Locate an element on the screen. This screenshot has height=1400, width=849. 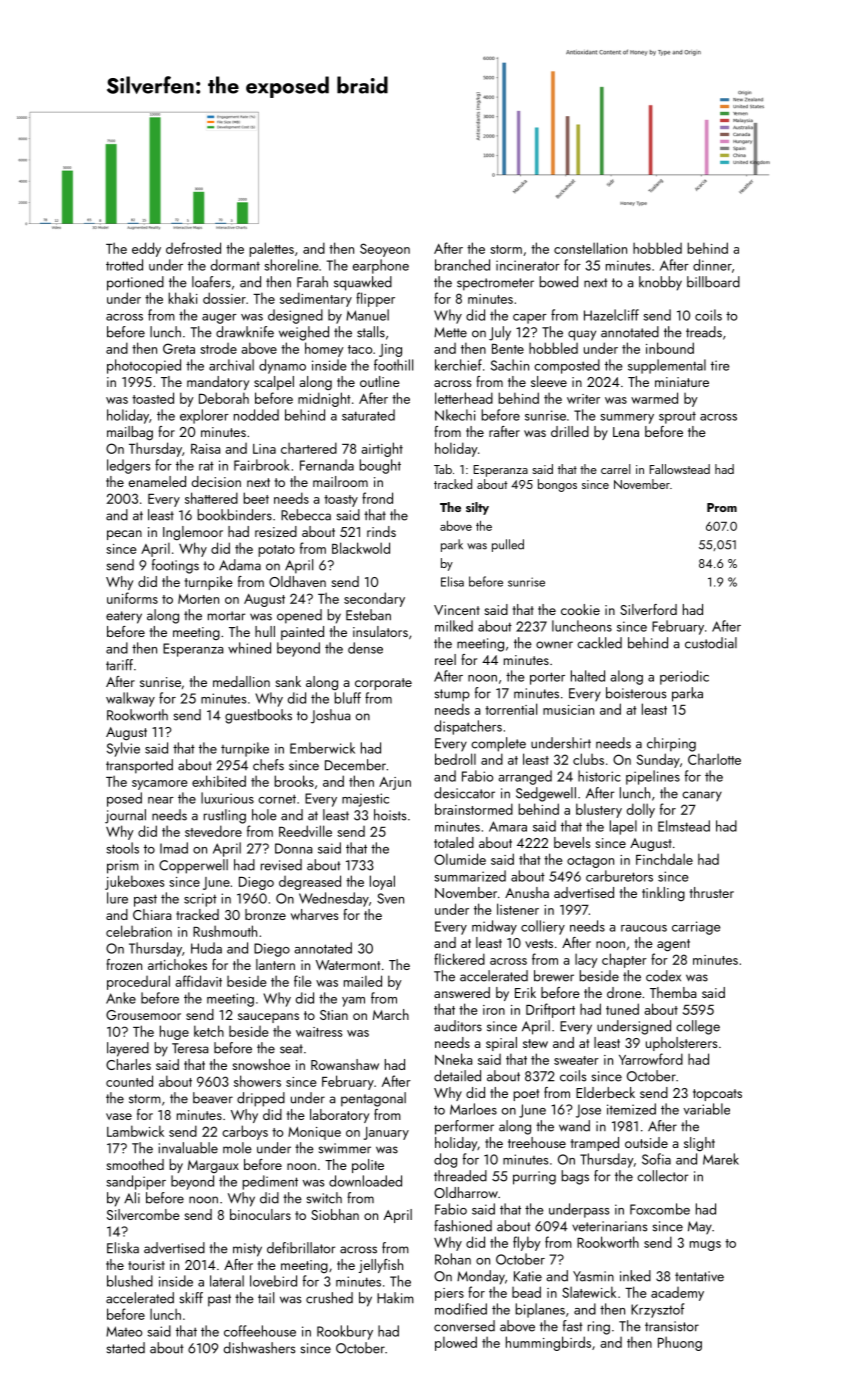
Elisa is located at coordinates (452, 581).
